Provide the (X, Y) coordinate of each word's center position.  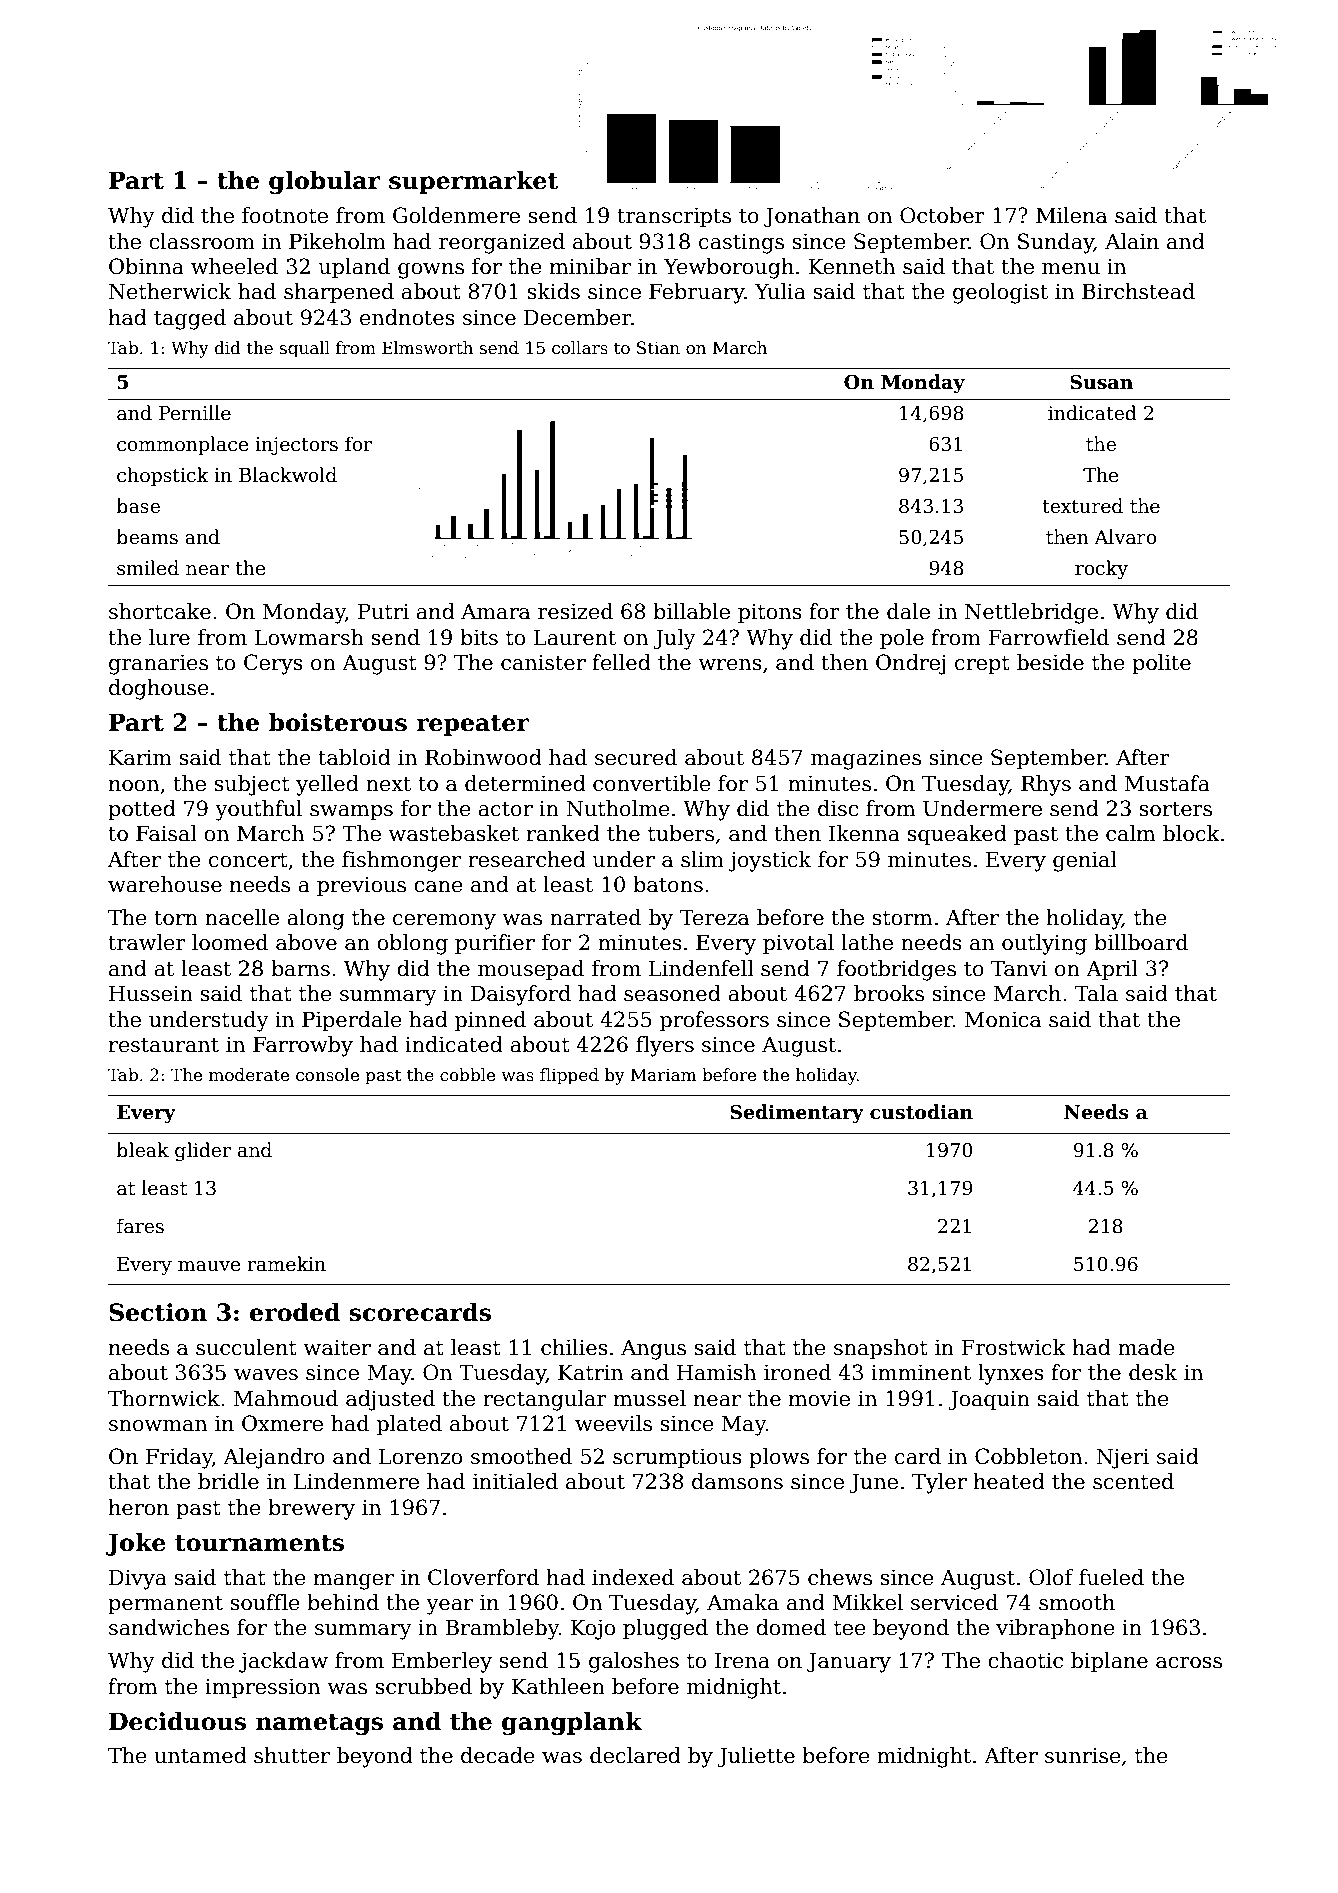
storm (902, 918)
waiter (337, 1348)
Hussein (151, 993)
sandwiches (169, 1627)
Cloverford (483, 1577)
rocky (1101, 569)
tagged (190, 319)
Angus (653, 1349)
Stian (658, 348)
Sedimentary (797, 1113)
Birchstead (1138, 291)
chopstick (163, 476)
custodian (921, 1112)
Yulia (780, 291)
